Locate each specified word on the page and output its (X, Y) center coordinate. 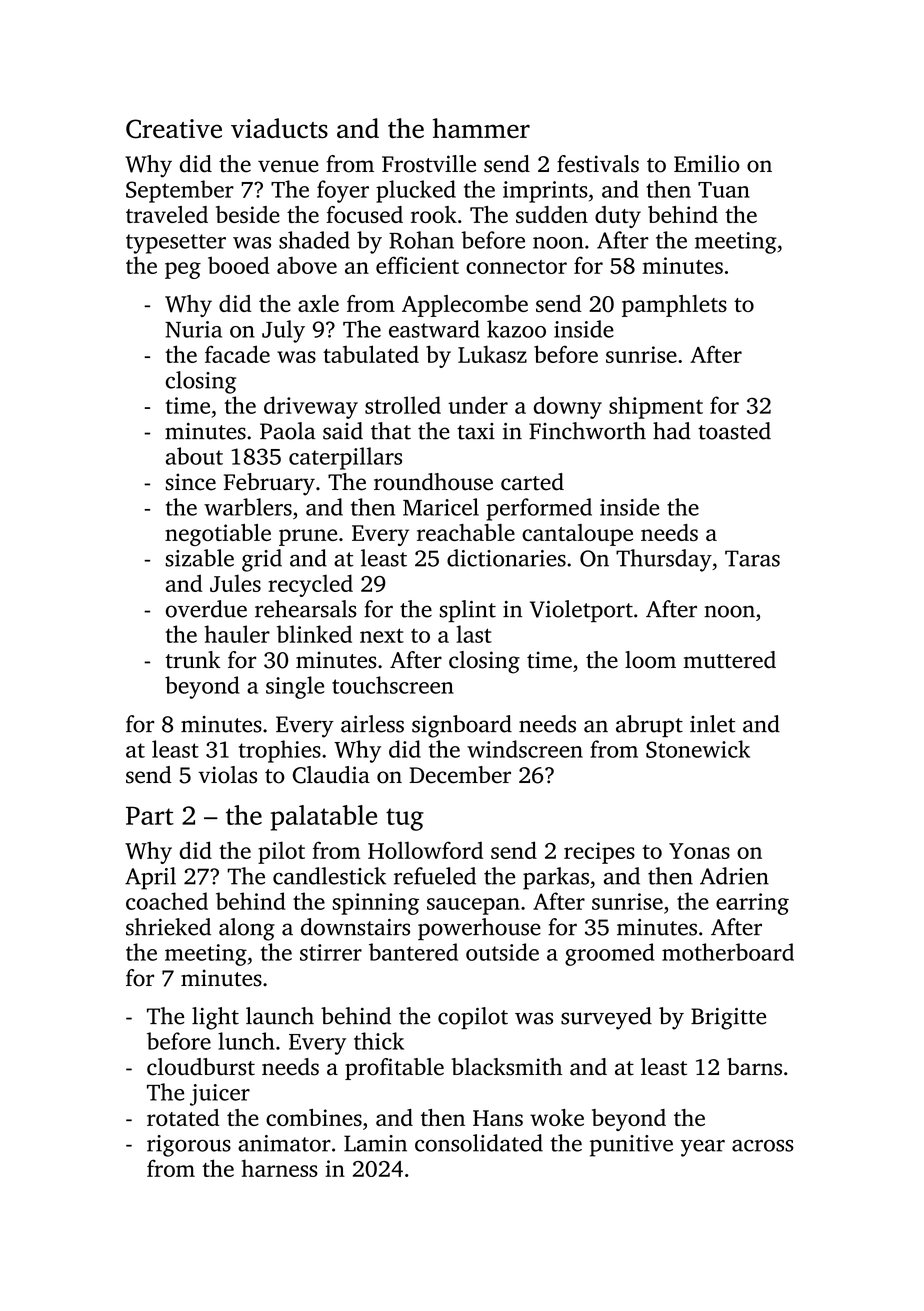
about (194, 456)
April (150, 878)
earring (752, 904)
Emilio (707, 164)
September (180, 191)
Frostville (429, 164)
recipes (599, 853)
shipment (656, 407)
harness (280, 1168)
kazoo (516, 329)
